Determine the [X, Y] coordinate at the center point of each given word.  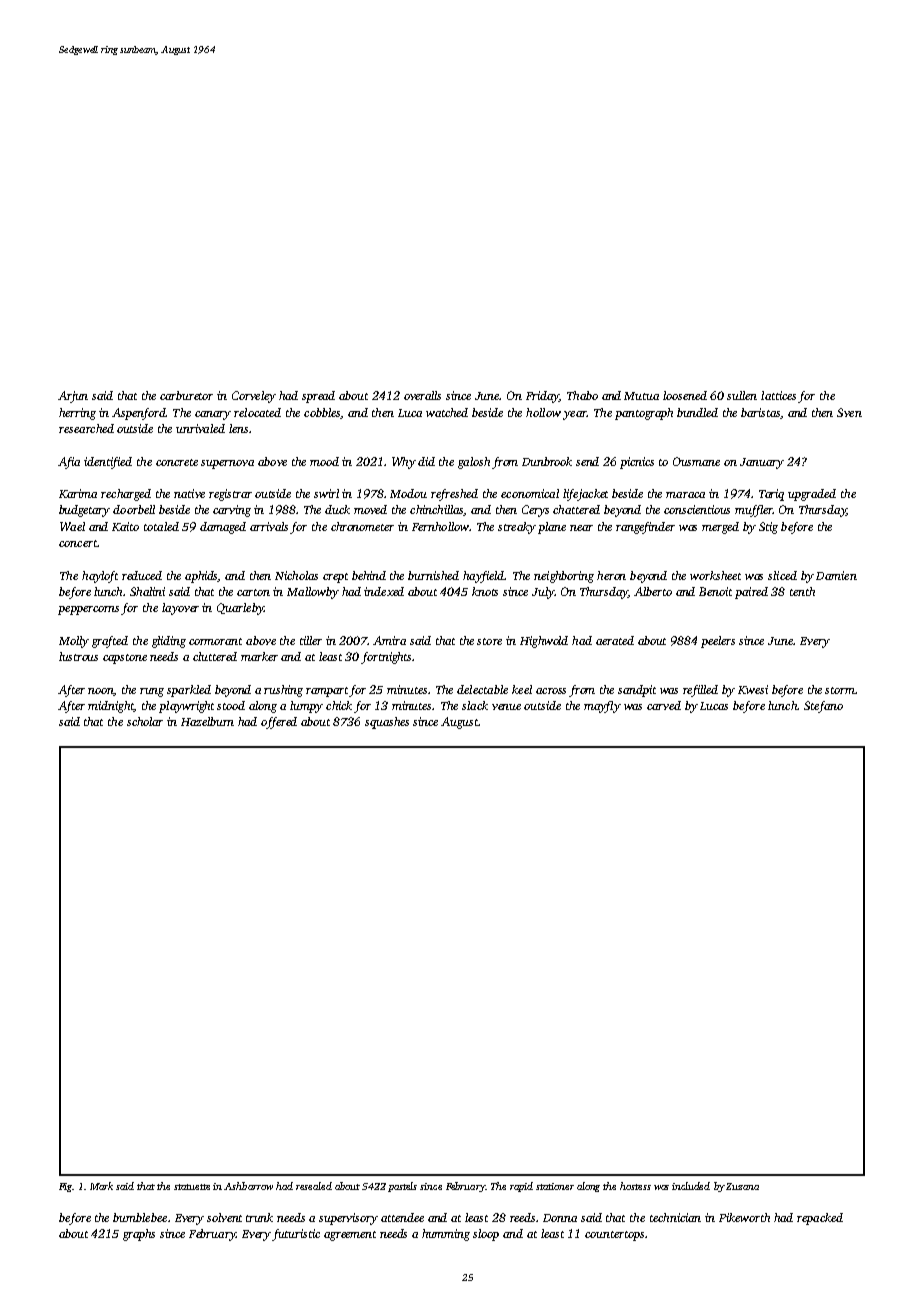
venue [506, 707]
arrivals [269, 526]
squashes [387, 723]
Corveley [254, 397]
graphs [139, 1235]
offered [279, 723]
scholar [145, 721]
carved [664, 705]
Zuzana [742, 1186]
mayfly [602, 707]
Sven [849, 412]
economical [530, 493]
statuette [192, 1187]
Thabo [582, 395]
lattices [778, 395]
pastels [402, 1187]
